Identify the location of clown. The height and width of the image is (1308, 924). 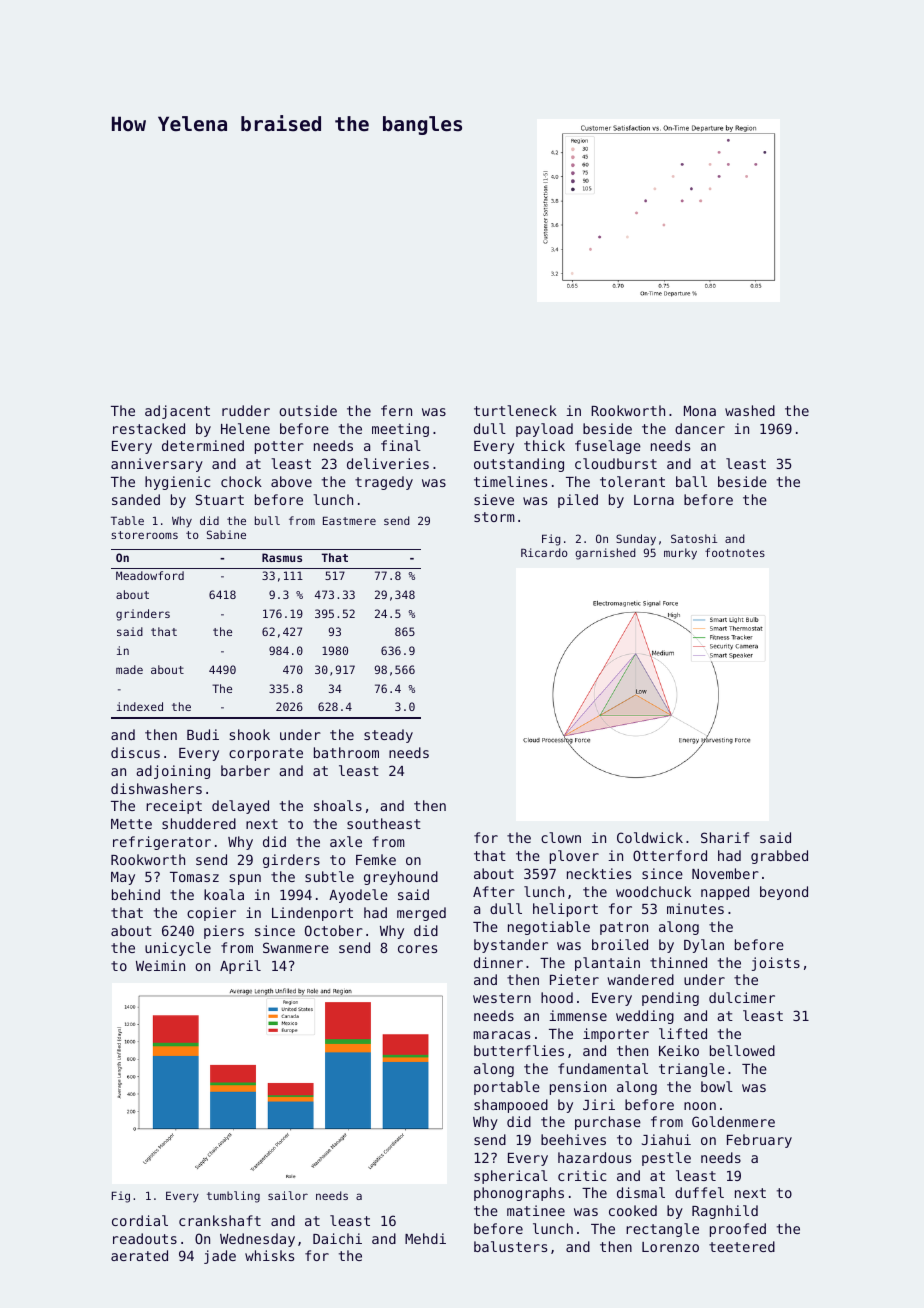
(561, 837).
